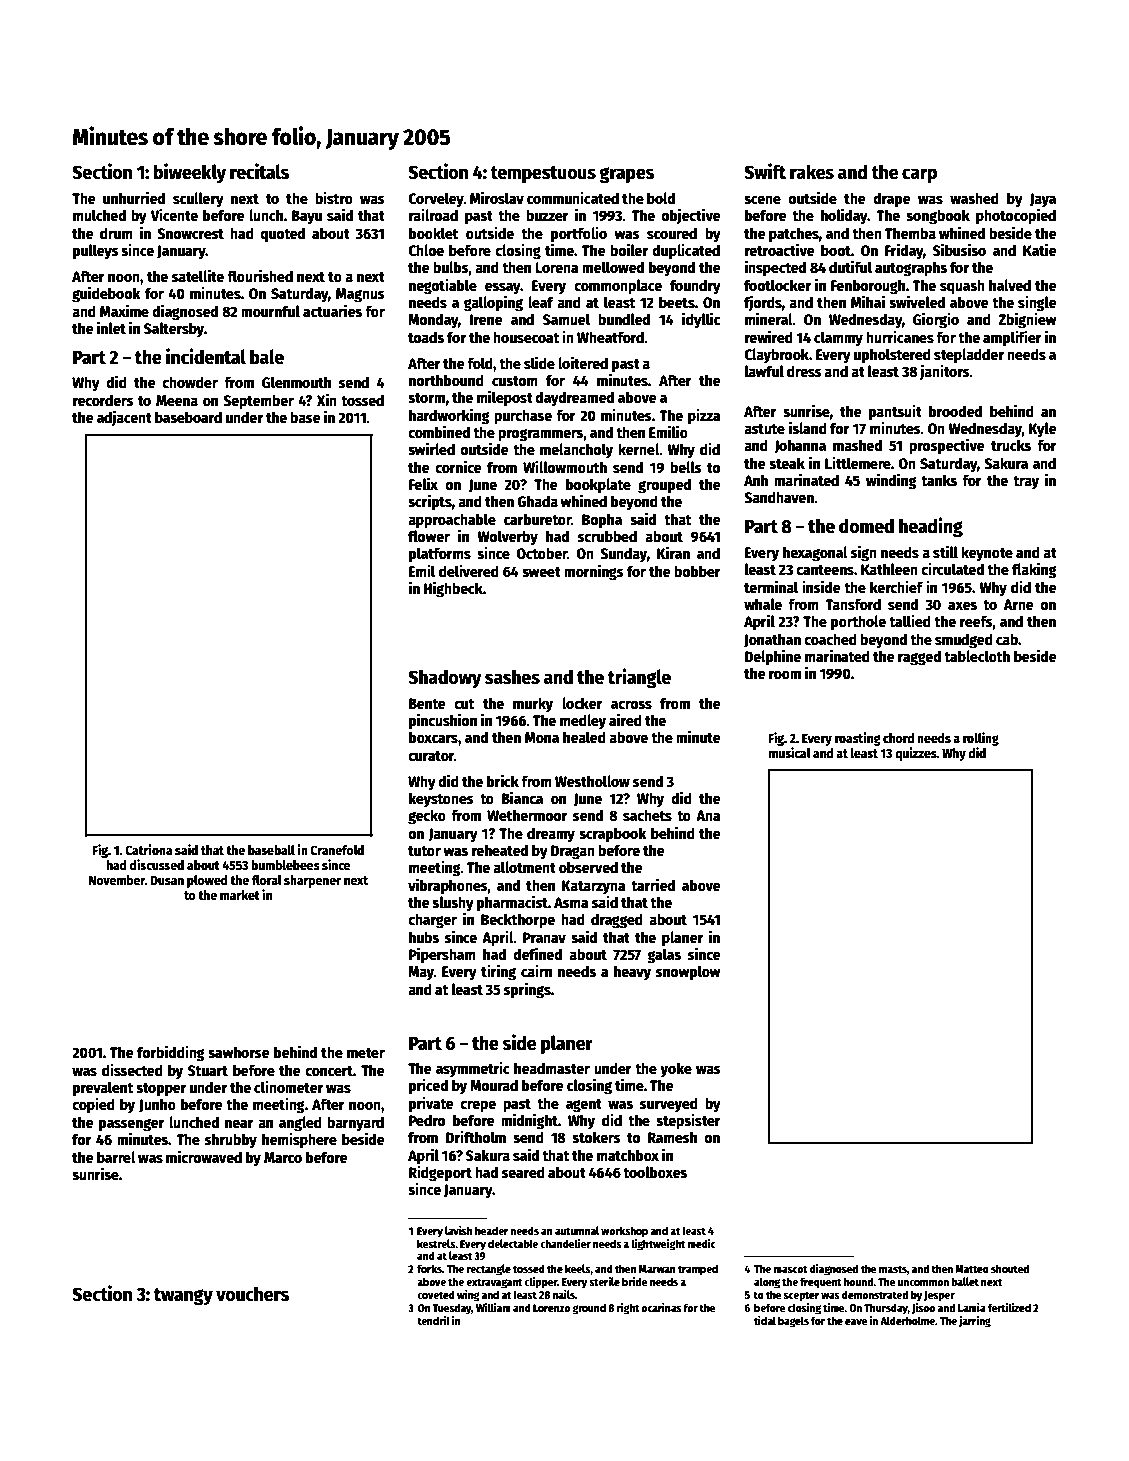  I want to click on holiday, so click(844, 216).
